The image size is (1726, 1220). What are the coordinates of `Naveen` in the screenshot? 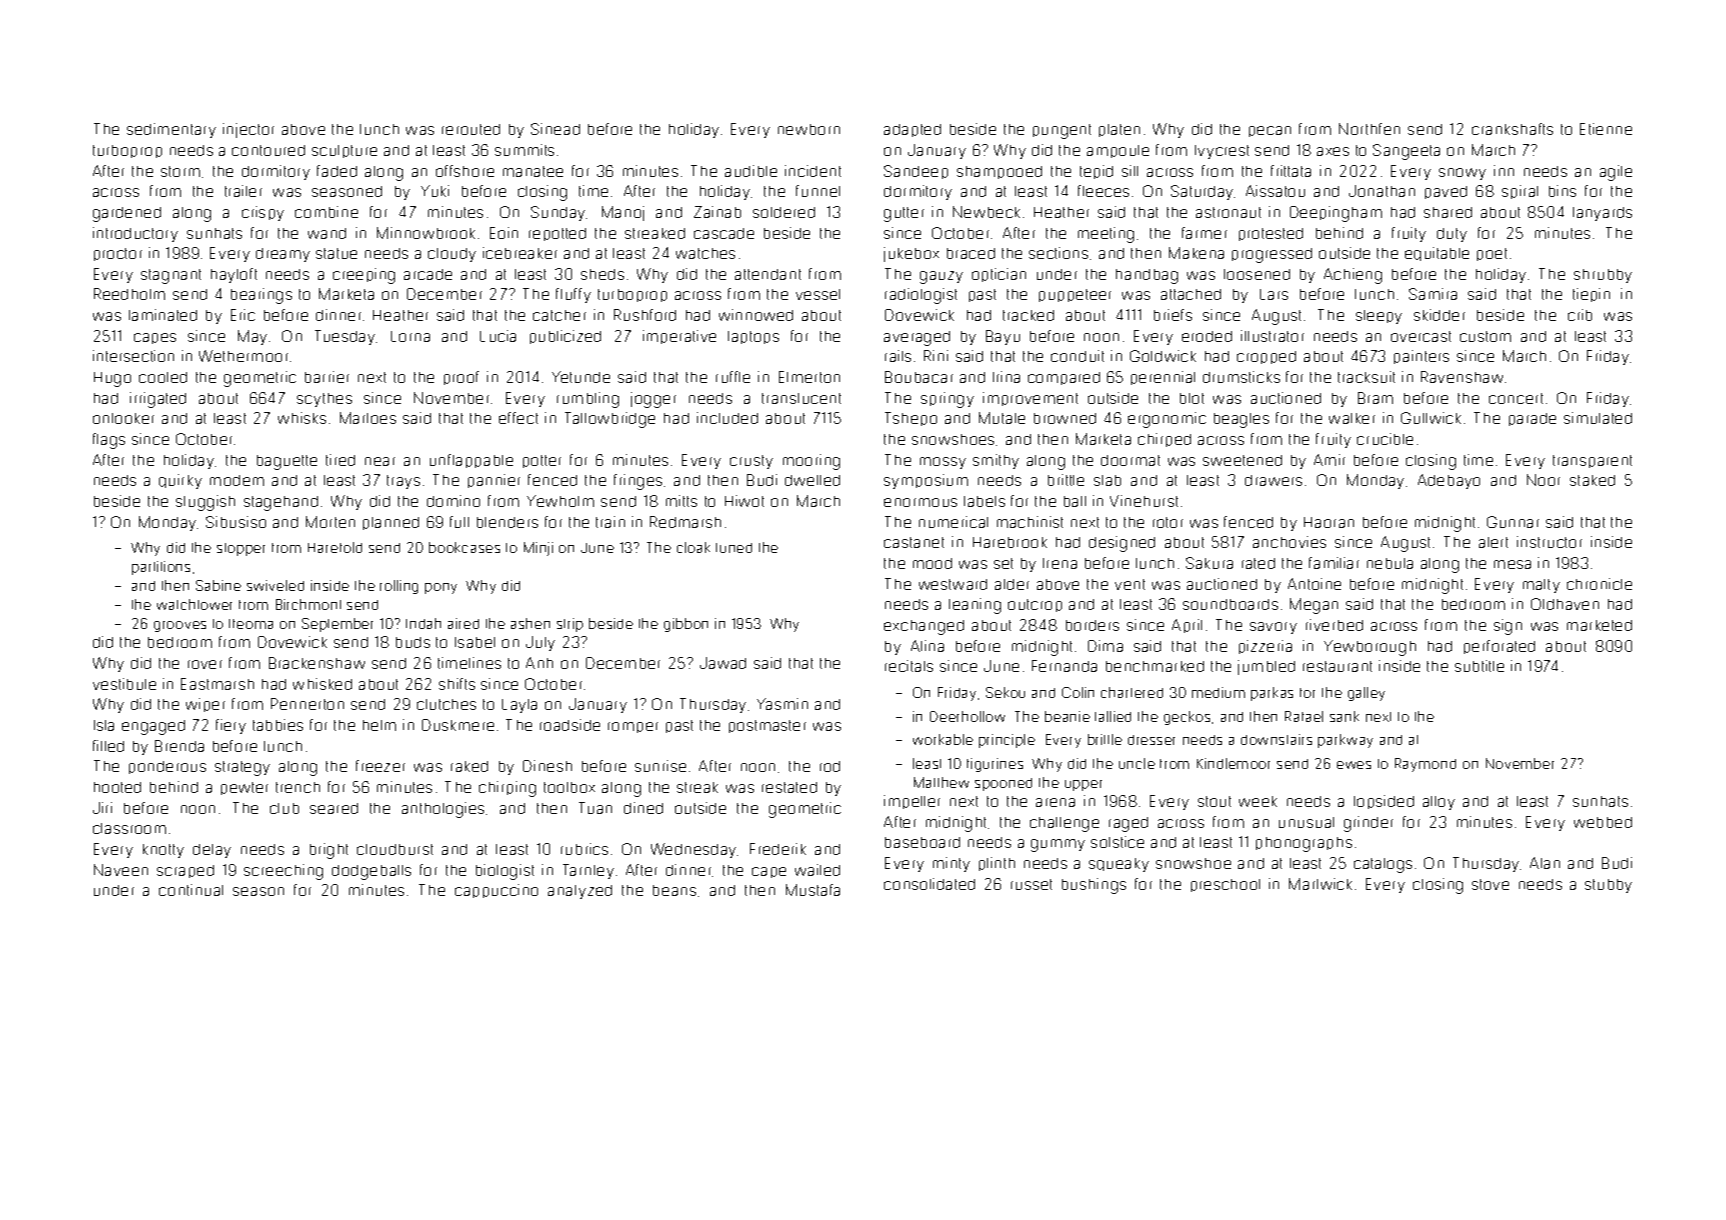 It's located at (121, 870).
